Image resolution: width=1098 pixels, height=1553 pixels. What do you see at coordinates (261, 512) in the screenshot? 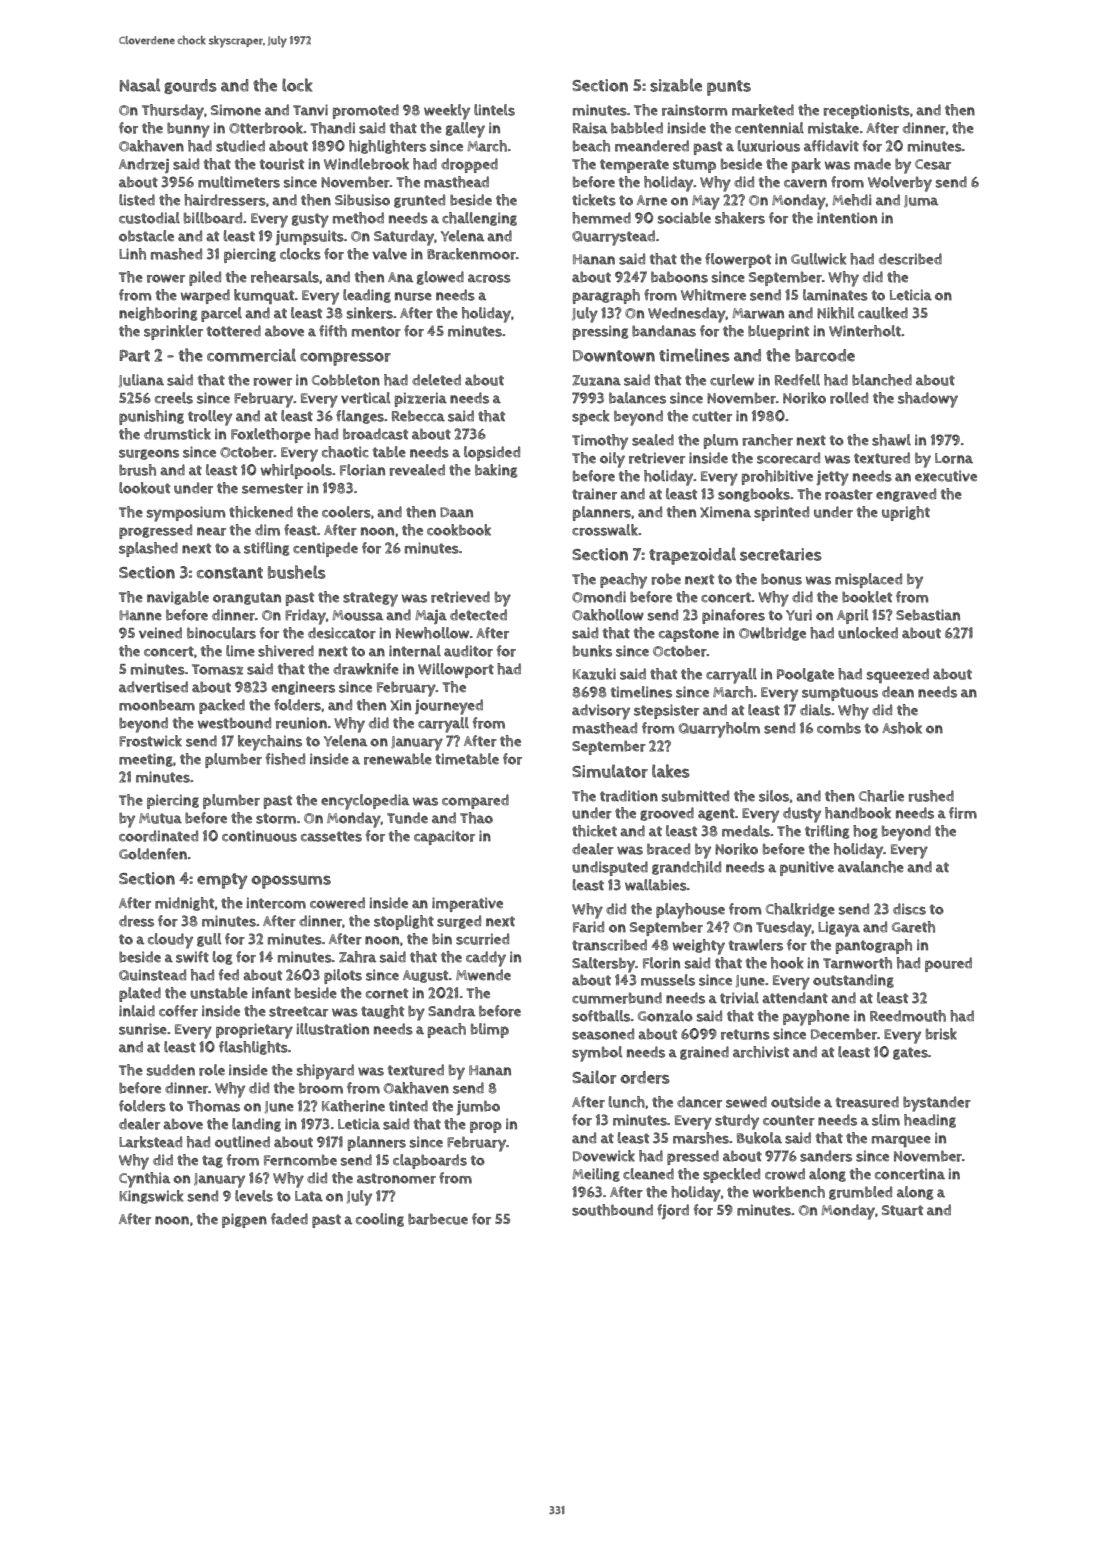
I see `thickened` at bounding box center [261, 512].
